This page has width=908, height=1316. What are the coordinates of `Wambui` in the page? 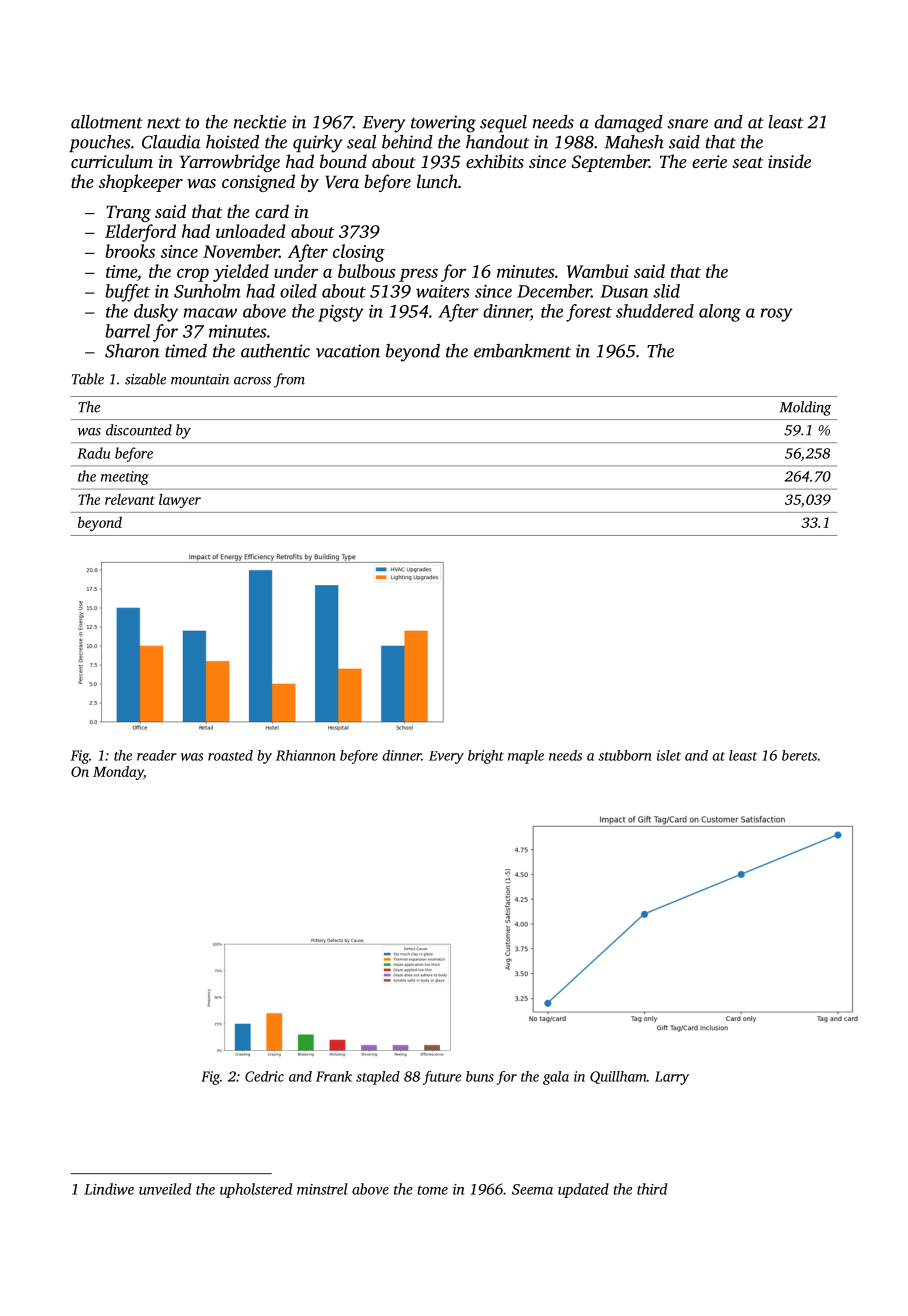 It's located at (598, 271).
